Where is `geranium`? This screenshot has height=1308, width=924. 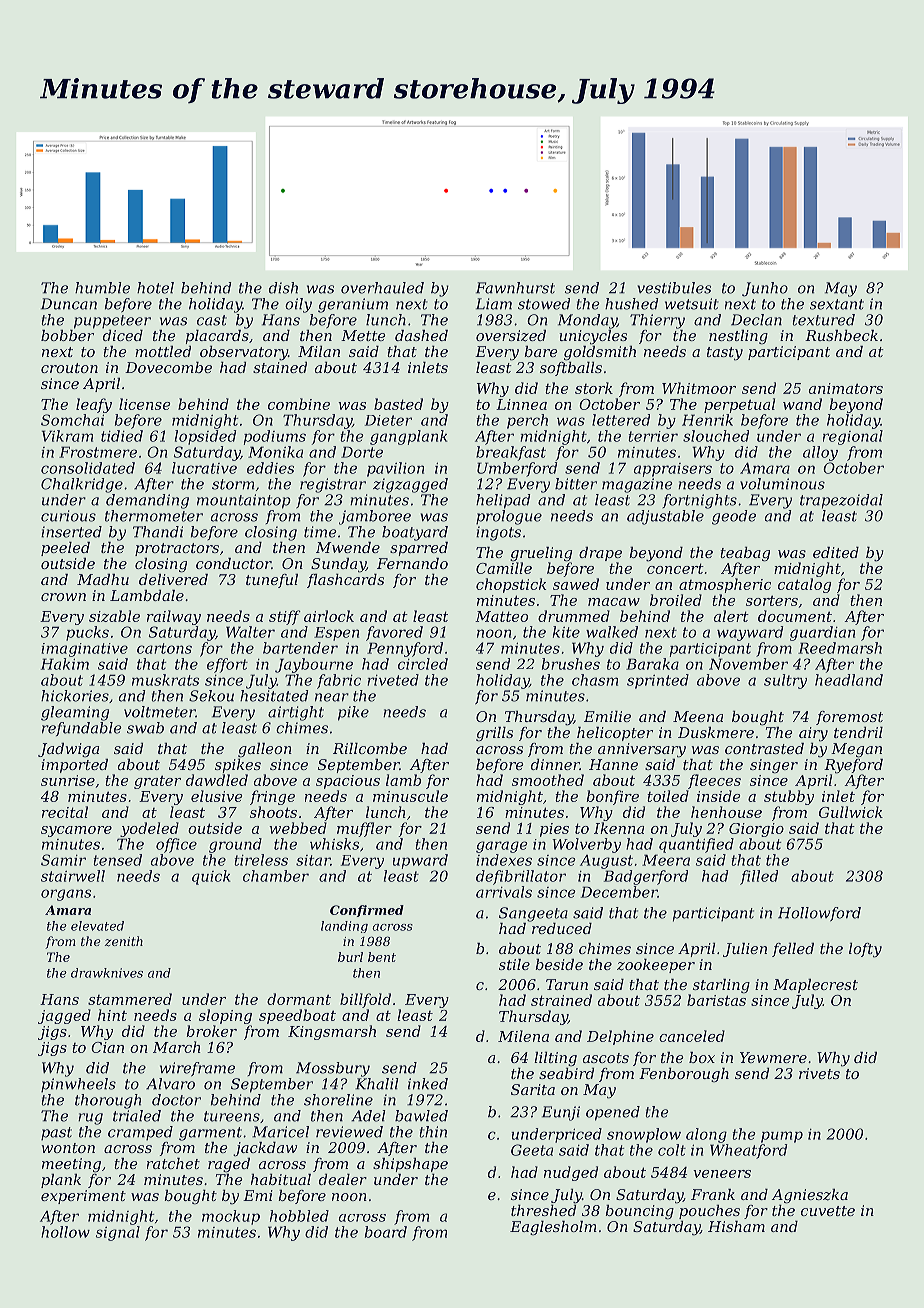 geranium is located at coordinates (353, 305).
